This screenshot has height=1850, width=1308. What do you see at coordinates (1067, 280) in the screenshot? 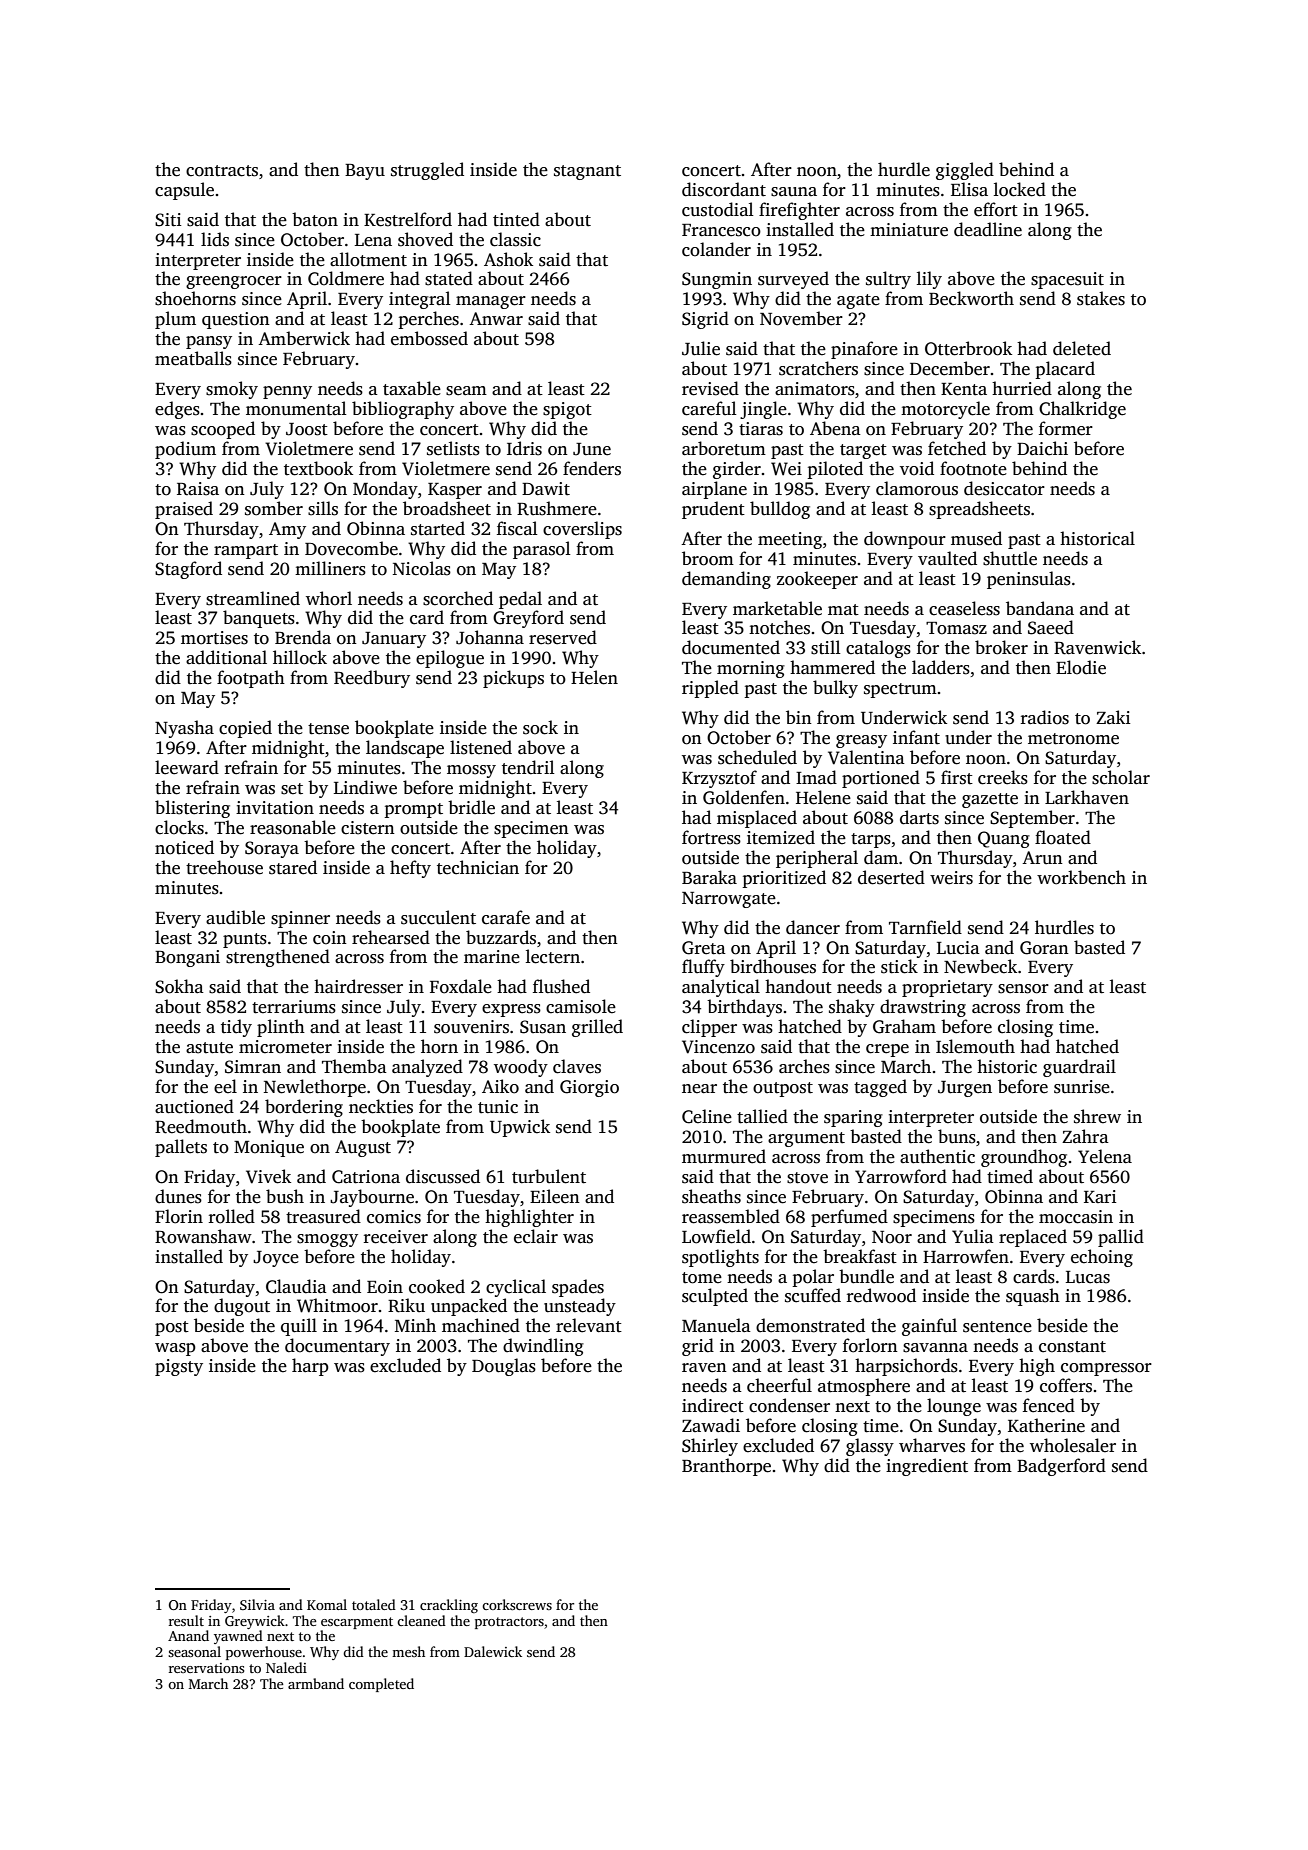
I see `spacesuit` at bounding box center [1067, 280].
